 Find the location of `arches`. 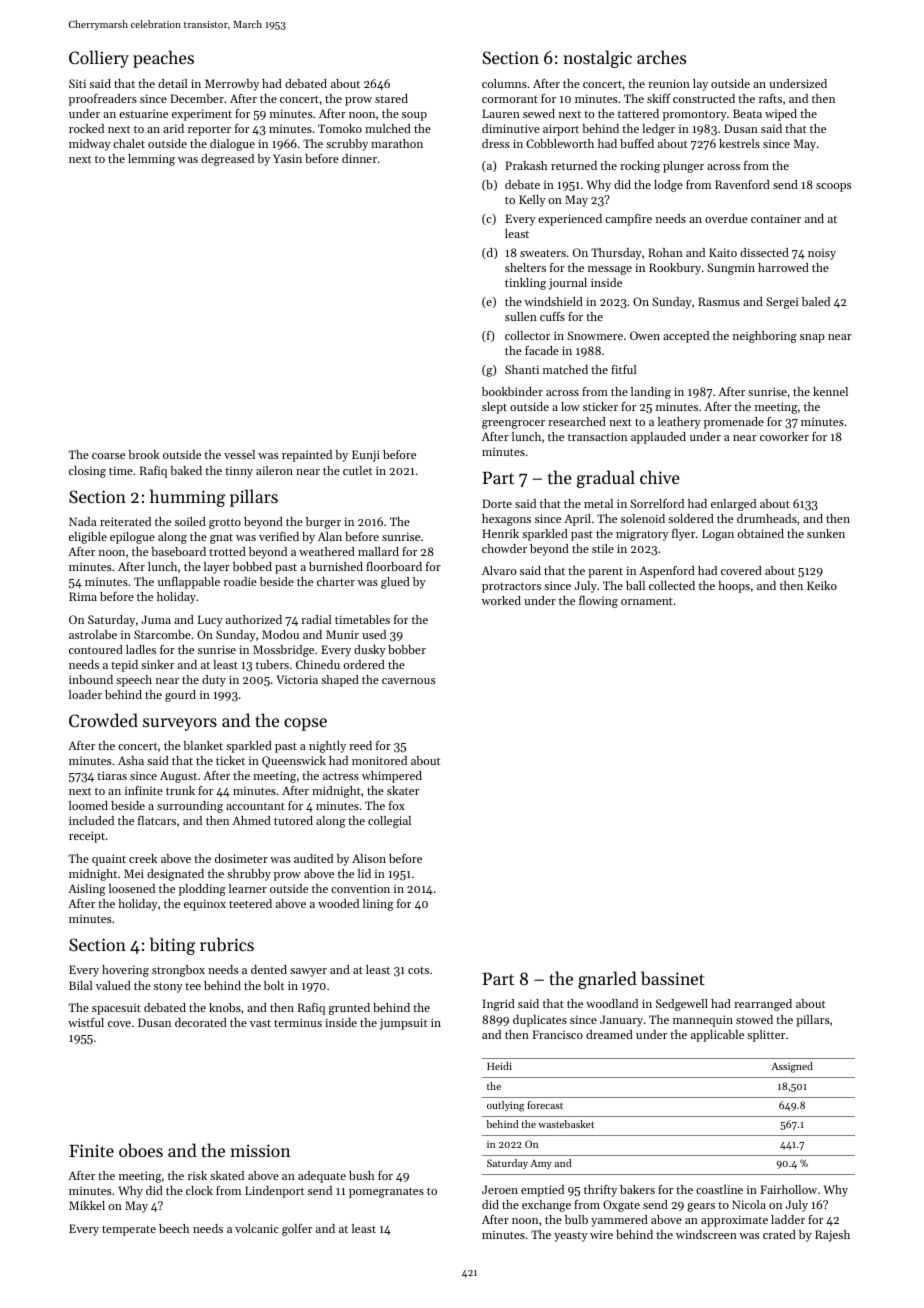

arches is located at coordinates (661, 57).
